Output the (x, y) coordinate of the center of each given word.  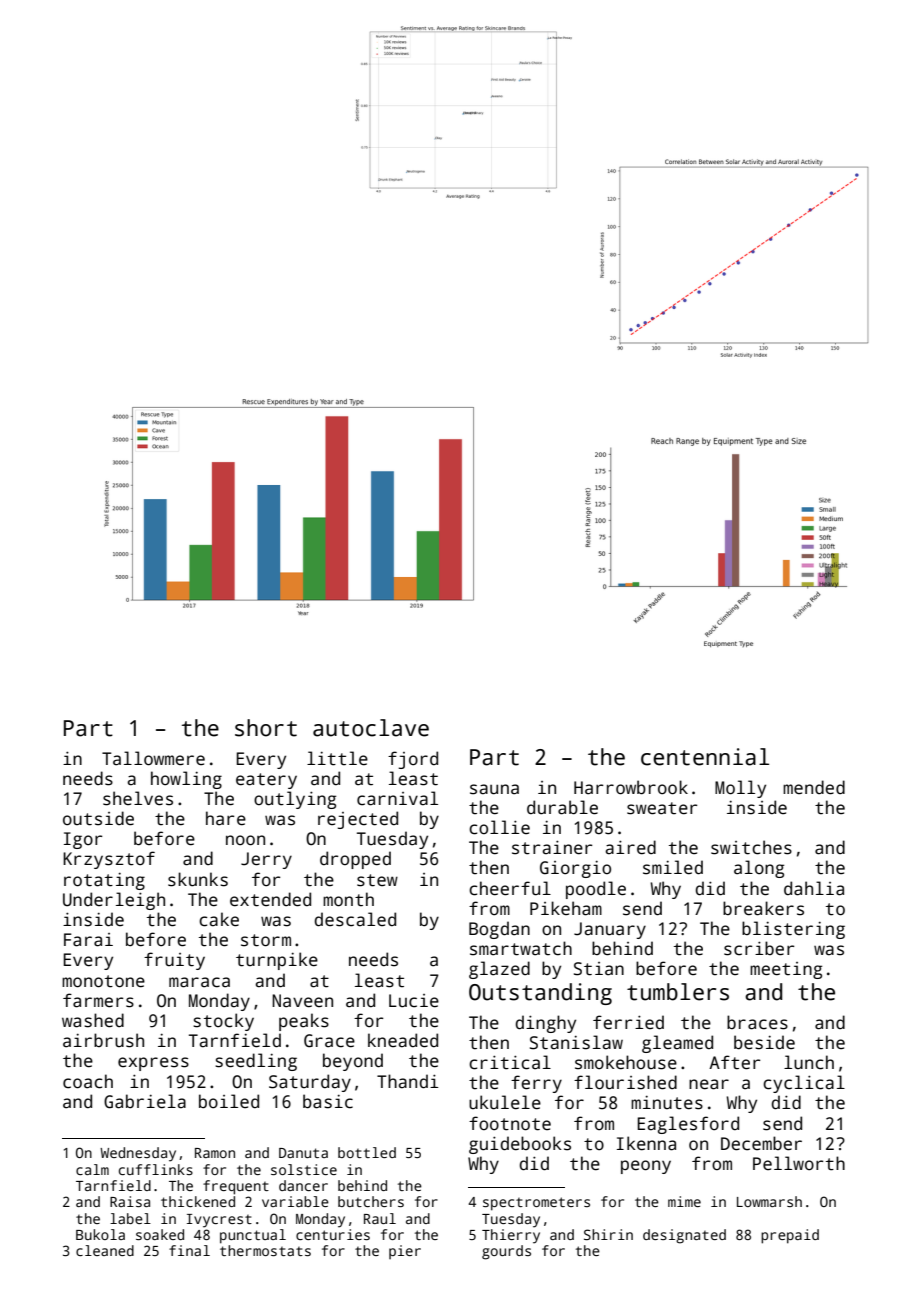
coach (88, 1081)
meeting (786, 970)
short (266, 728)
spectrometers (536, 1204)
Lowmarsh (769, 1201)
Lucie (414, 1001)
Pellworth (799, 1163)
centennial (705, 757)
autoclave (371, 728)
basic (328, 1101)
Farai (88, 940)
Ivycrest (219, 1221)
